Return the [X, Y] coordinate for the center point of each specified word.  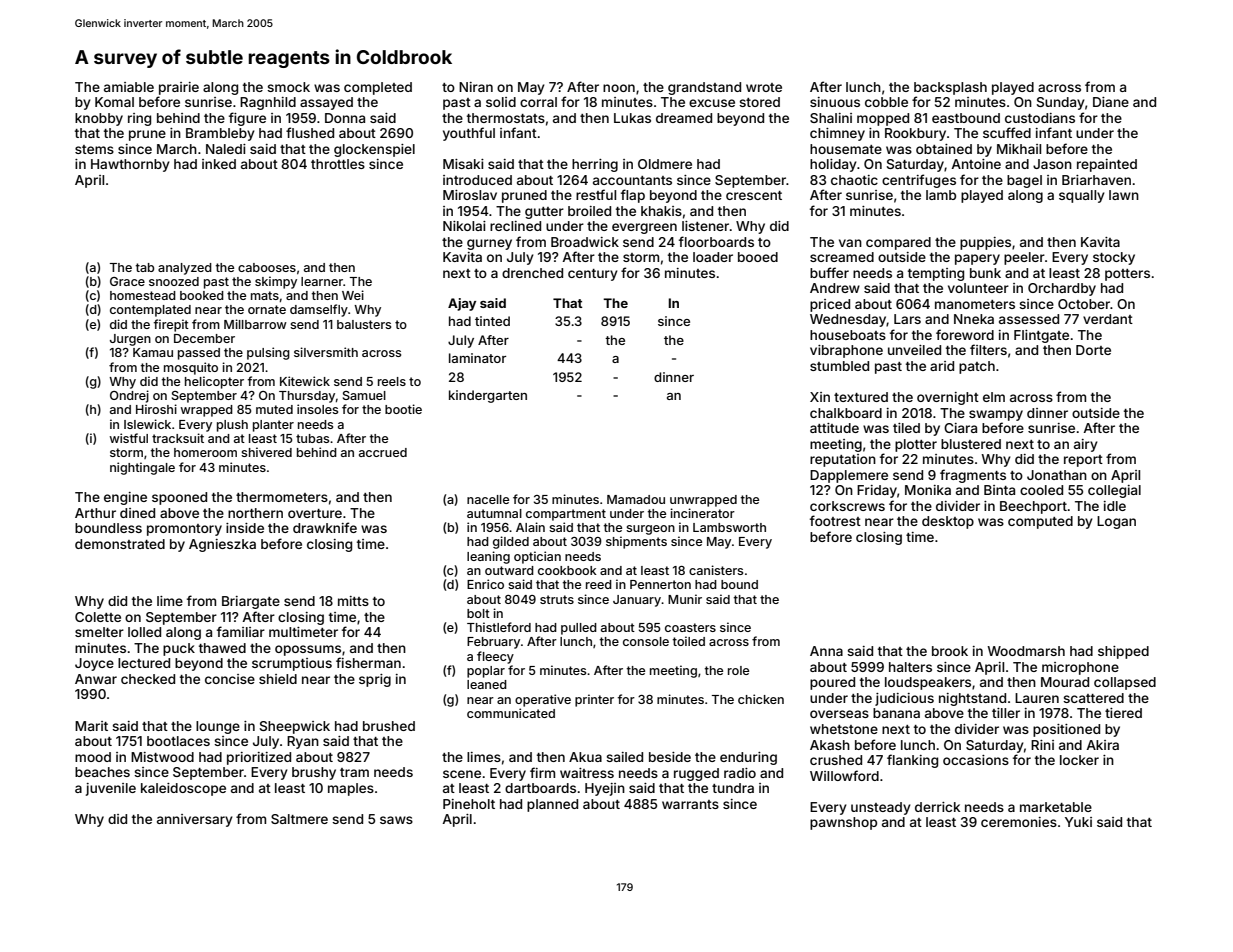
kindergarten [488, 396]
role [738, 670]
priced [830, 305]
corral [538, 102]
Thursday [307, 397]
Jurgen [130, 340]
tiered [1123, 713]
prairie [179, 88]
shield [278, 679]
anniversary [195, 820]
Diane [1111, 102]
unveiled [914, 350]
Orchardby [1062, 289]
